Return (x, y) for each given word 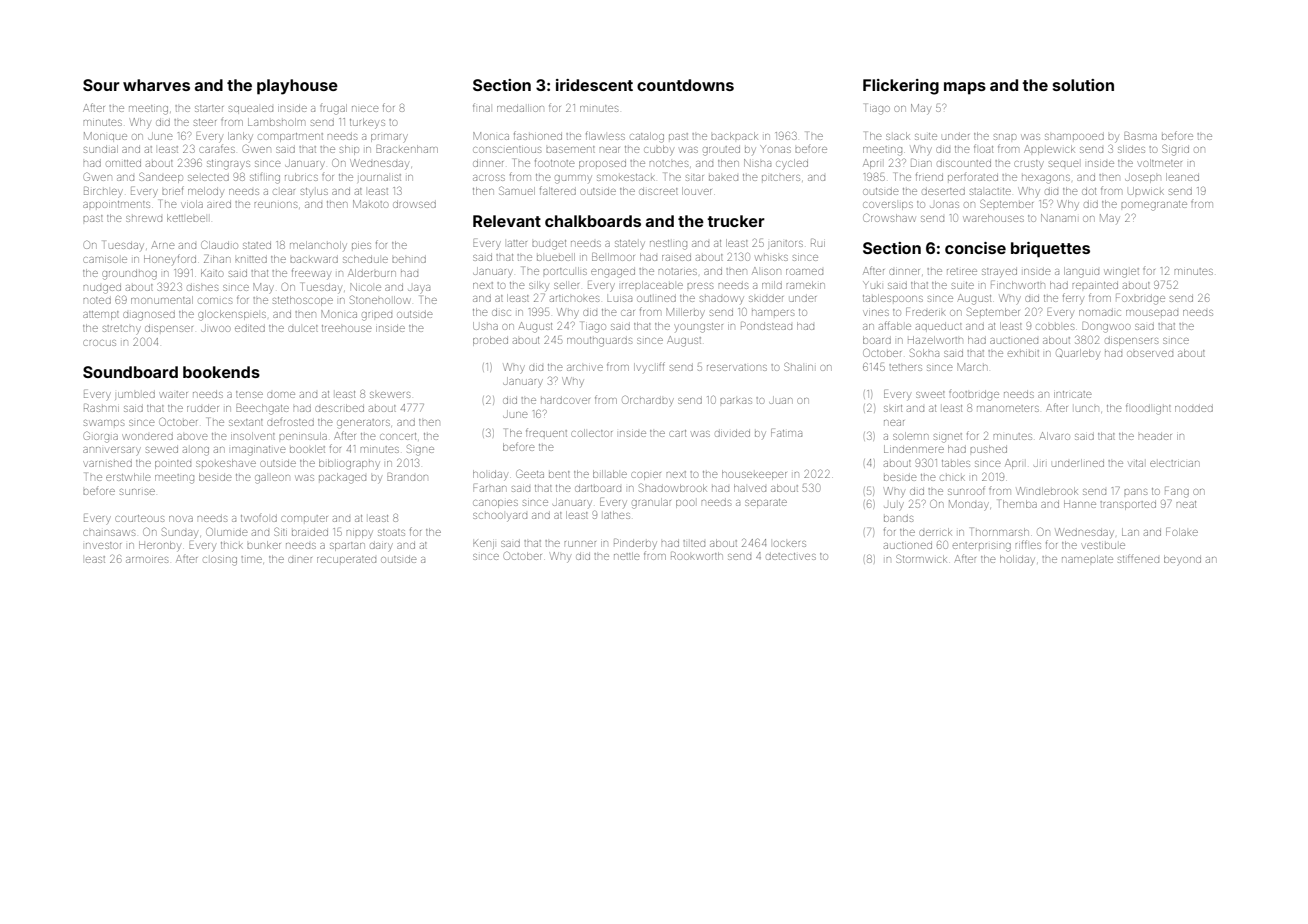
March (972, 367)
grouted (721, 151)
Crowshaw (889, 217)
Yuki (872, 285)
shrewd (144, 219)
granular (651, 503)
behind (409, 260)
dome (281, 395)
